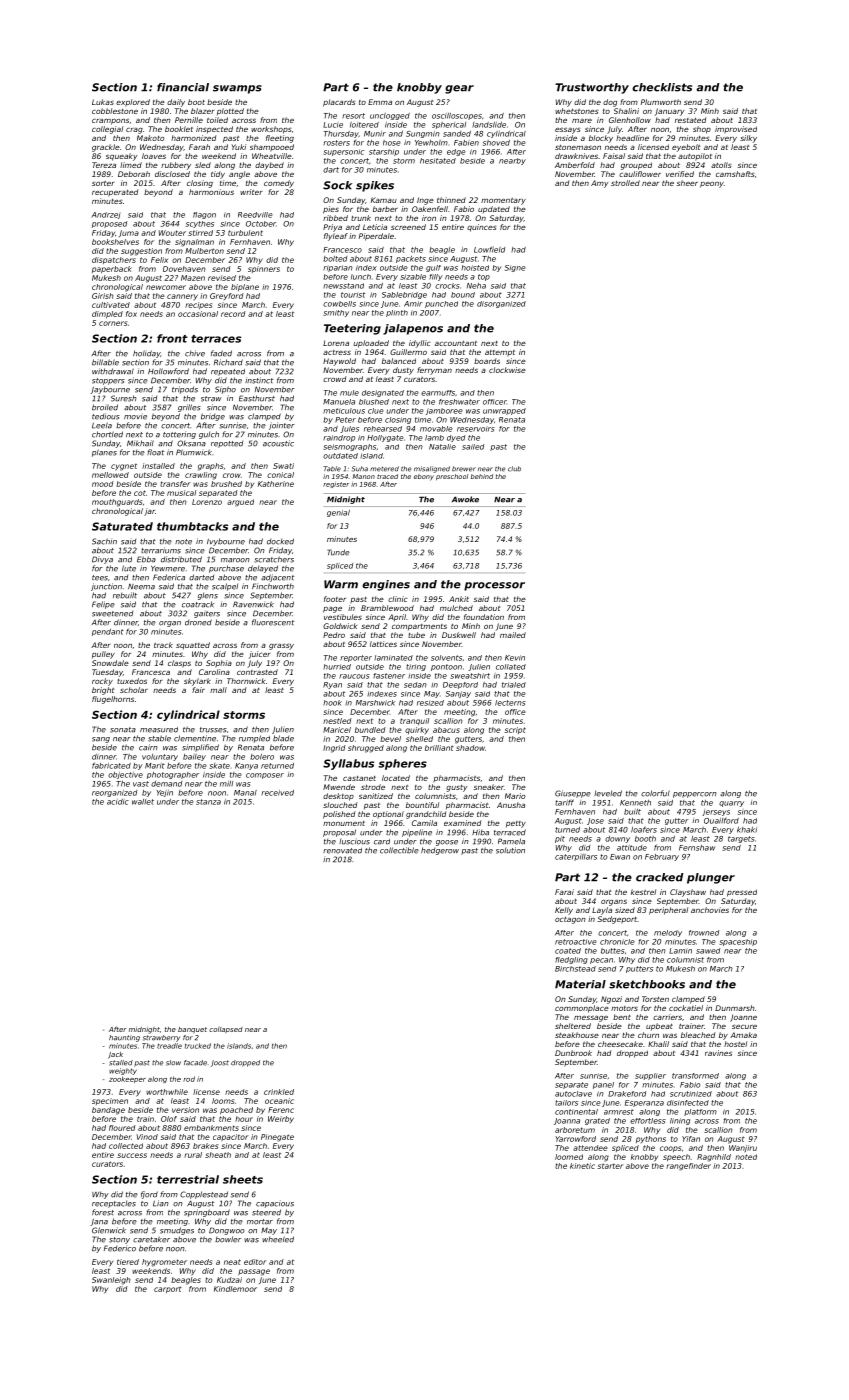 The width and height of the screenshot is (849, 1400). I want to click on caretaker, so click(151, 1239).
